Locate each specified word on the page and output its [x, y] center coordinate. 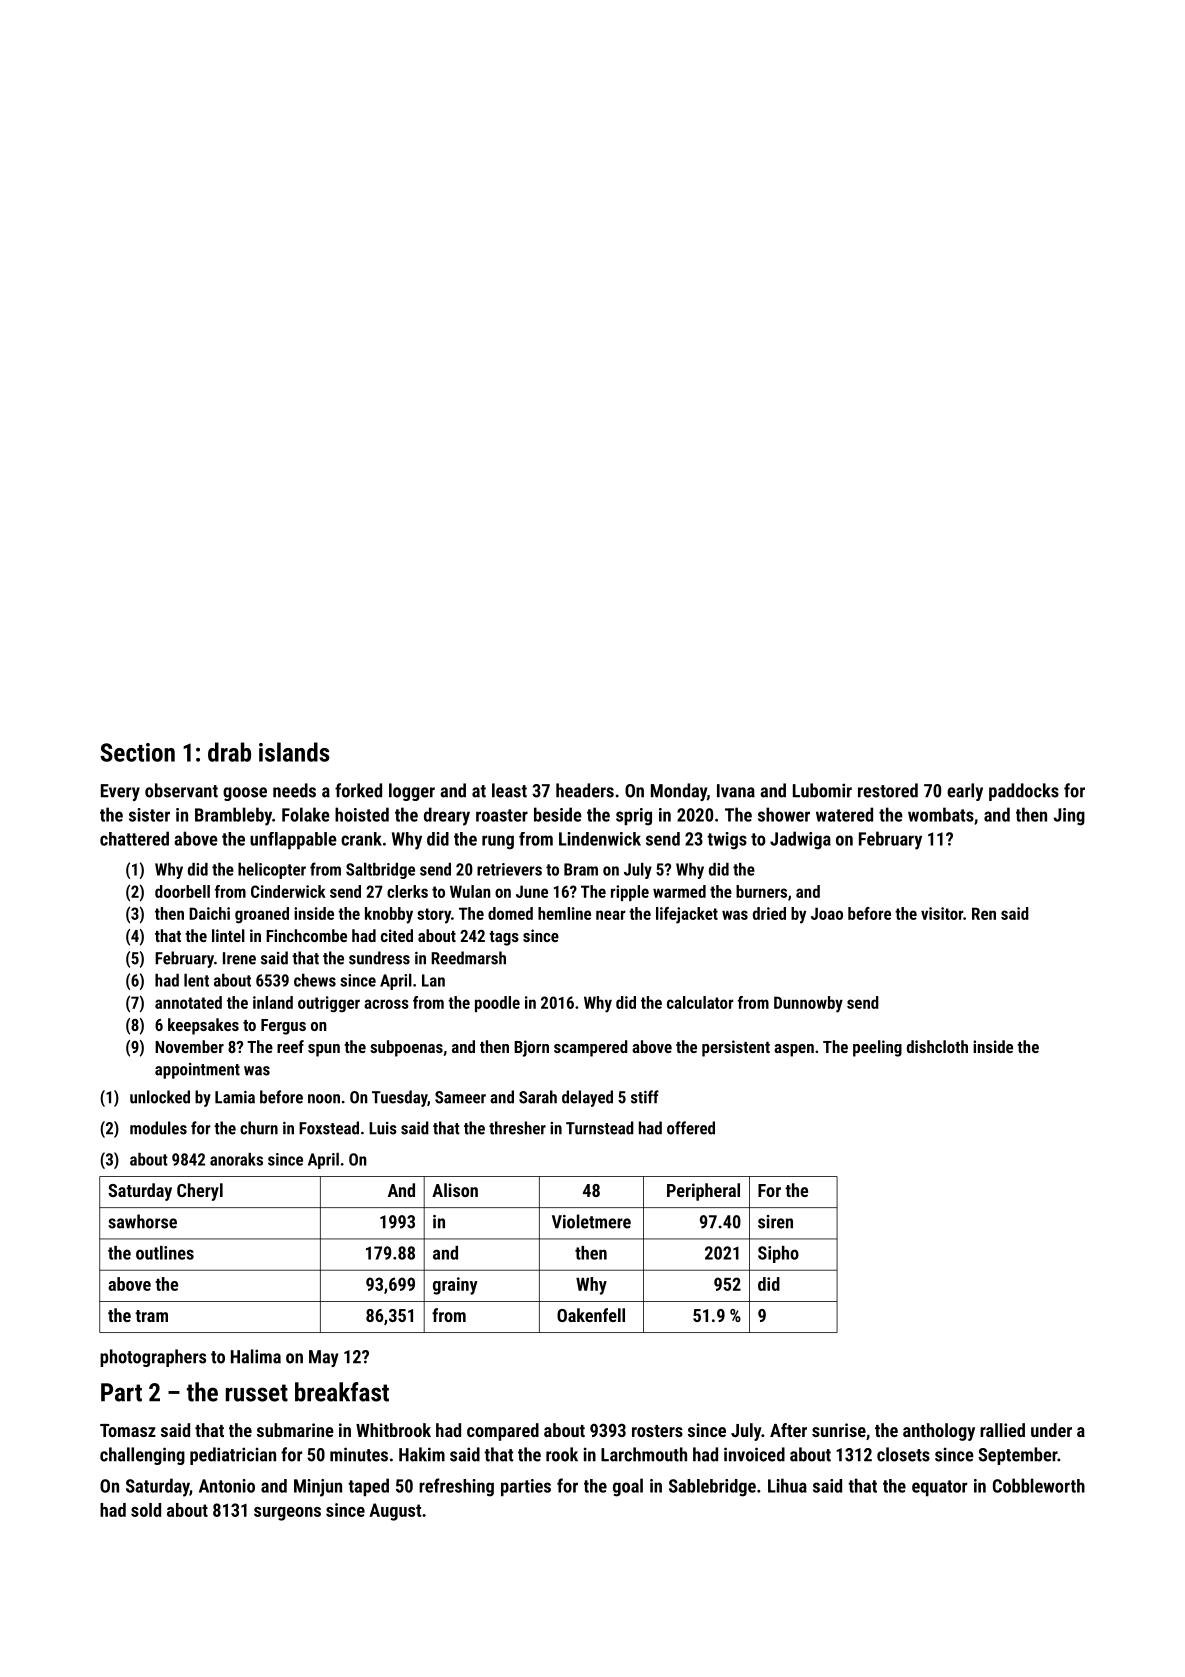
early [965, 792]
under [1051, 1430]
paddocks [1024, 792]
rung [498, 842]
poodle [497, 1004]
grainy [455, 1286]
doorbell [182, 891]
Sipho [778, 1254]
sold [146, 1510]
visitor [942, 913]
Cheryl [200, 1192]
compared [503, 1432]
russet [257, 1393]
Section [137, 752]
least [509, 790]
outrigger [329, 1004]
